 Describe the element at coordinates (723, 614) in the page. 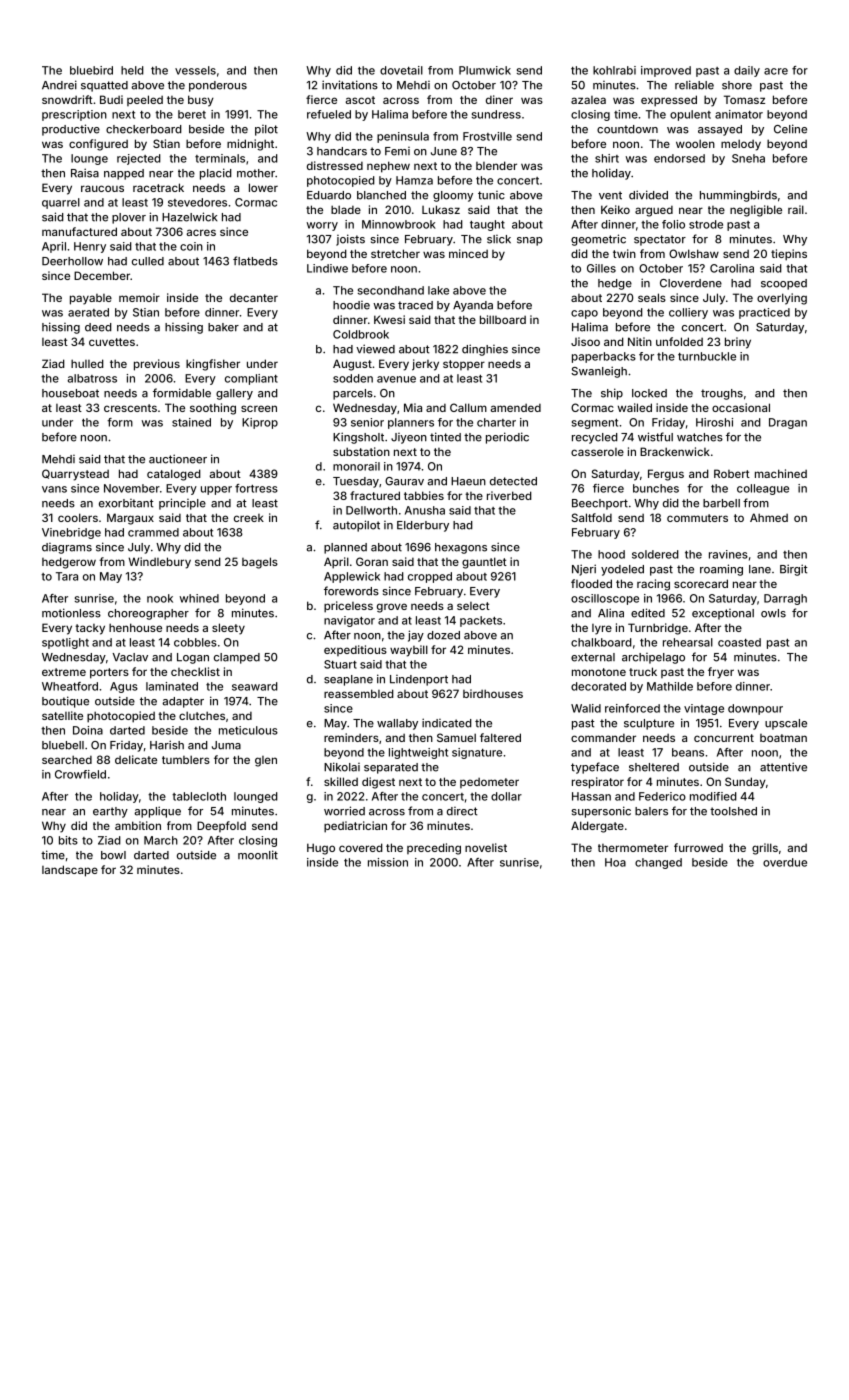

I see `exceptional` at that location.
